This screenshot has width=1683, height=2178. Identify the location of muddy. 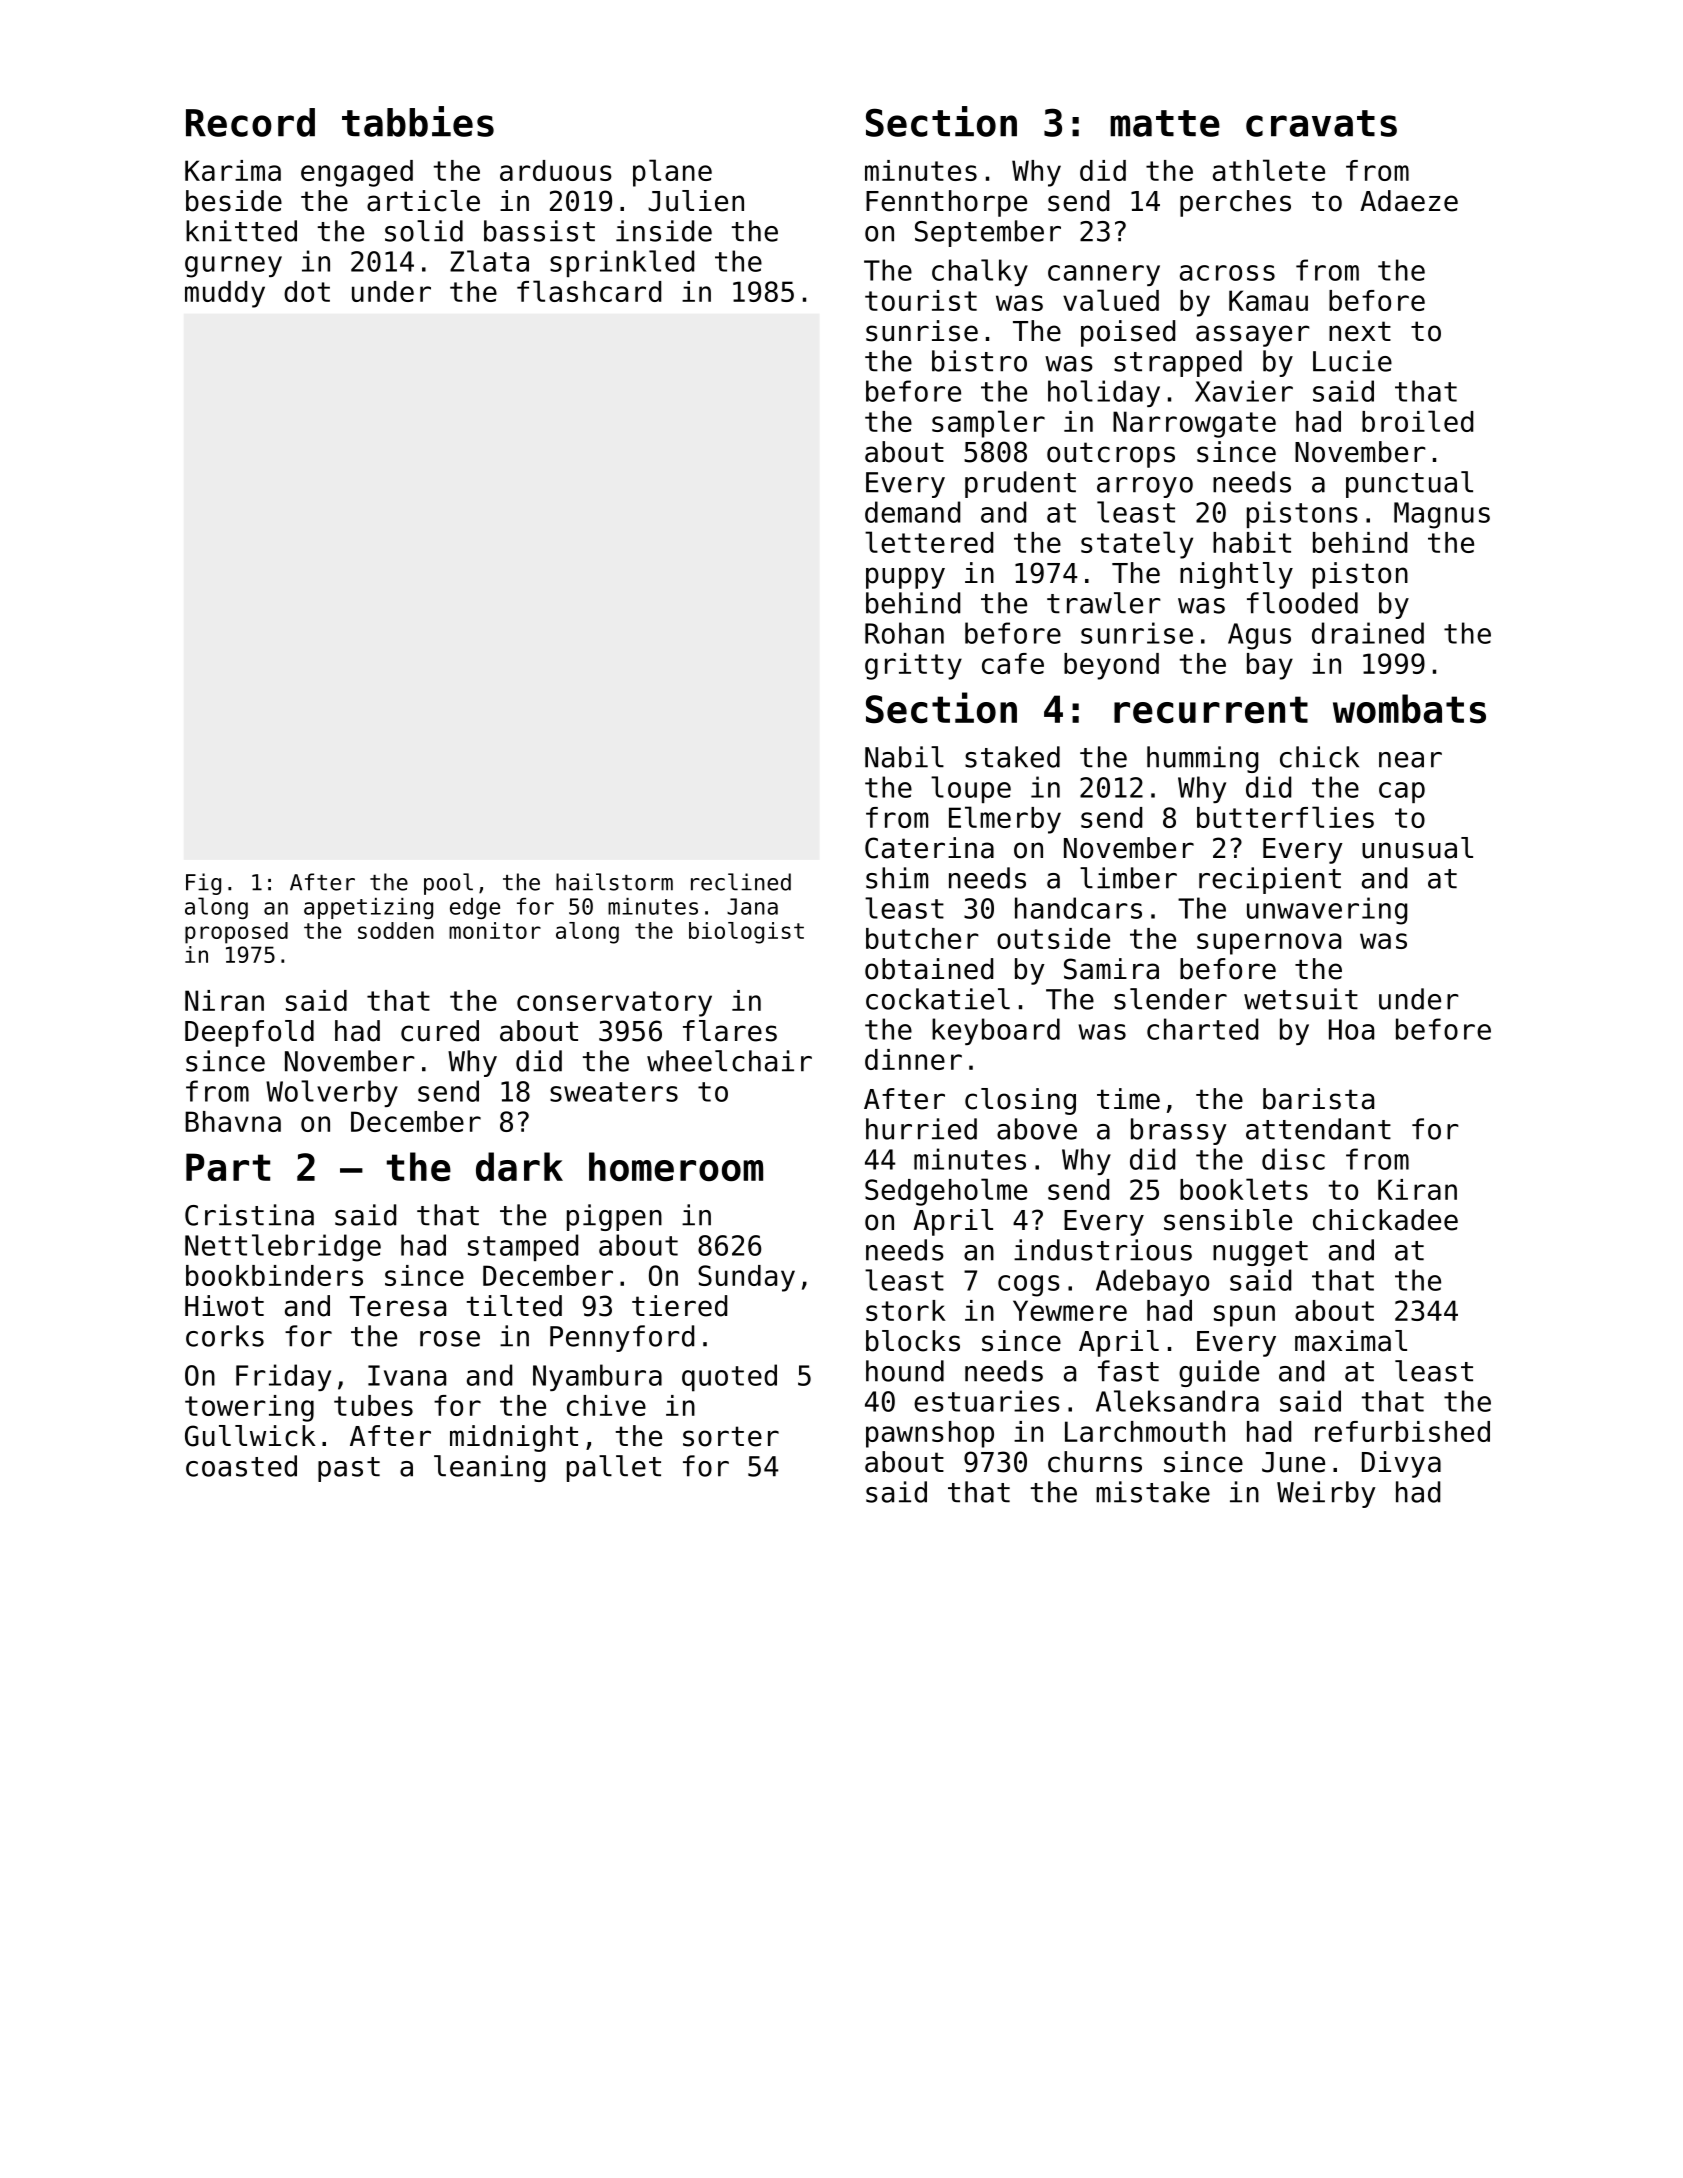
(225, 294).
